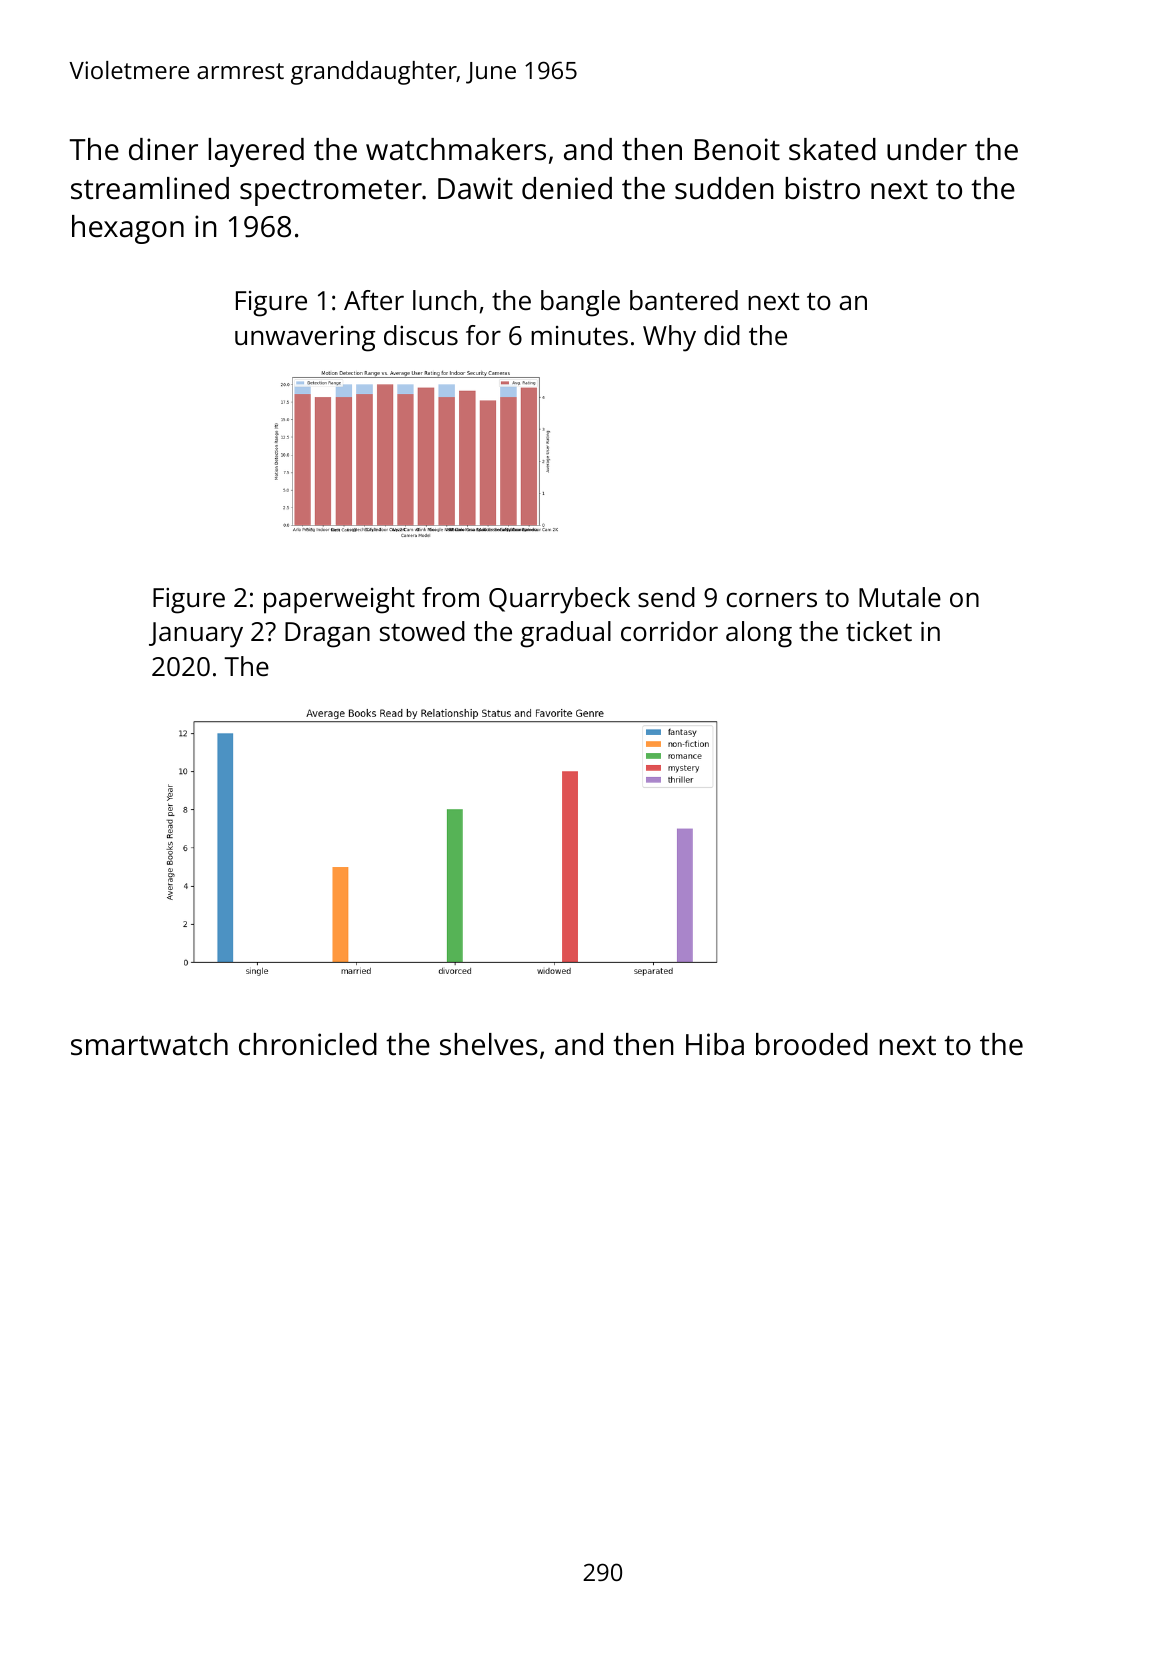  I want to click on minutes, so click(579, 335).
